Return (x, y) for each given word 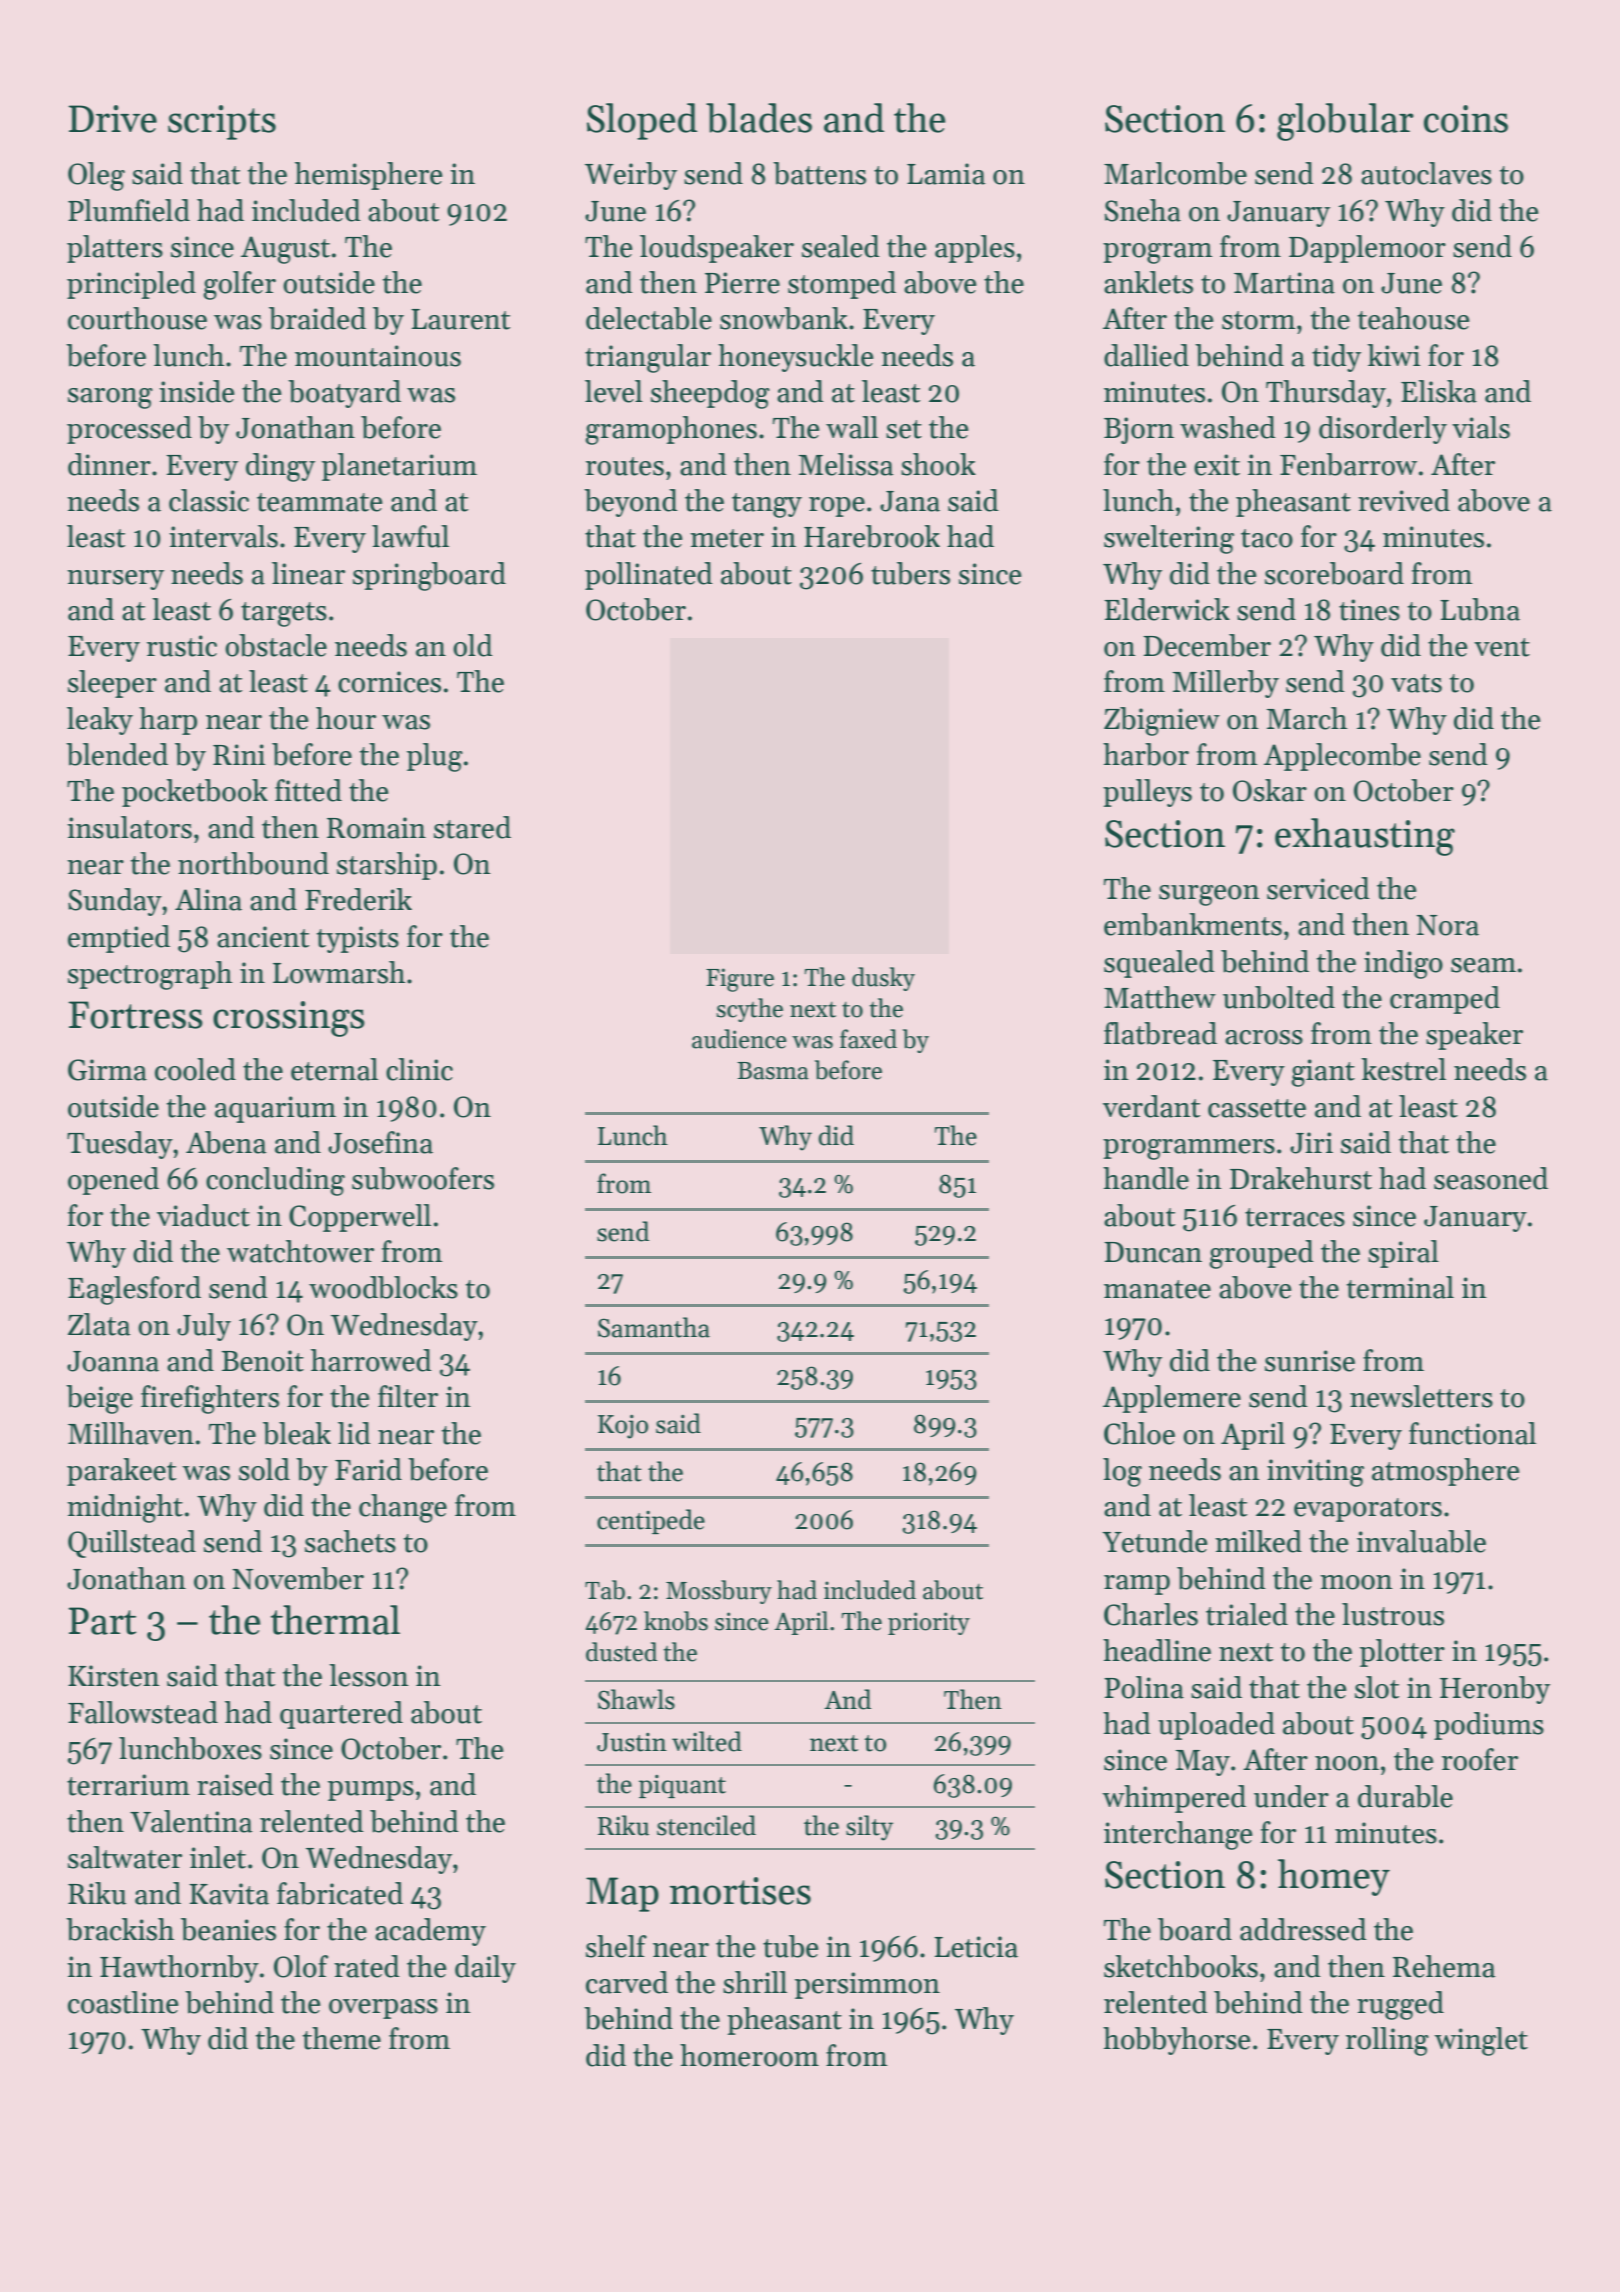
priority (929, 1623)
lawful (410, 536)
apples (975, 249)
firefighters (210, 1399)
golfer (239, 285)
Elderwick (1167, 609)
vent (1502, 647)
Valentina (191, 1821)
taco (1267, 538)
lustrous (1393, 1614)
